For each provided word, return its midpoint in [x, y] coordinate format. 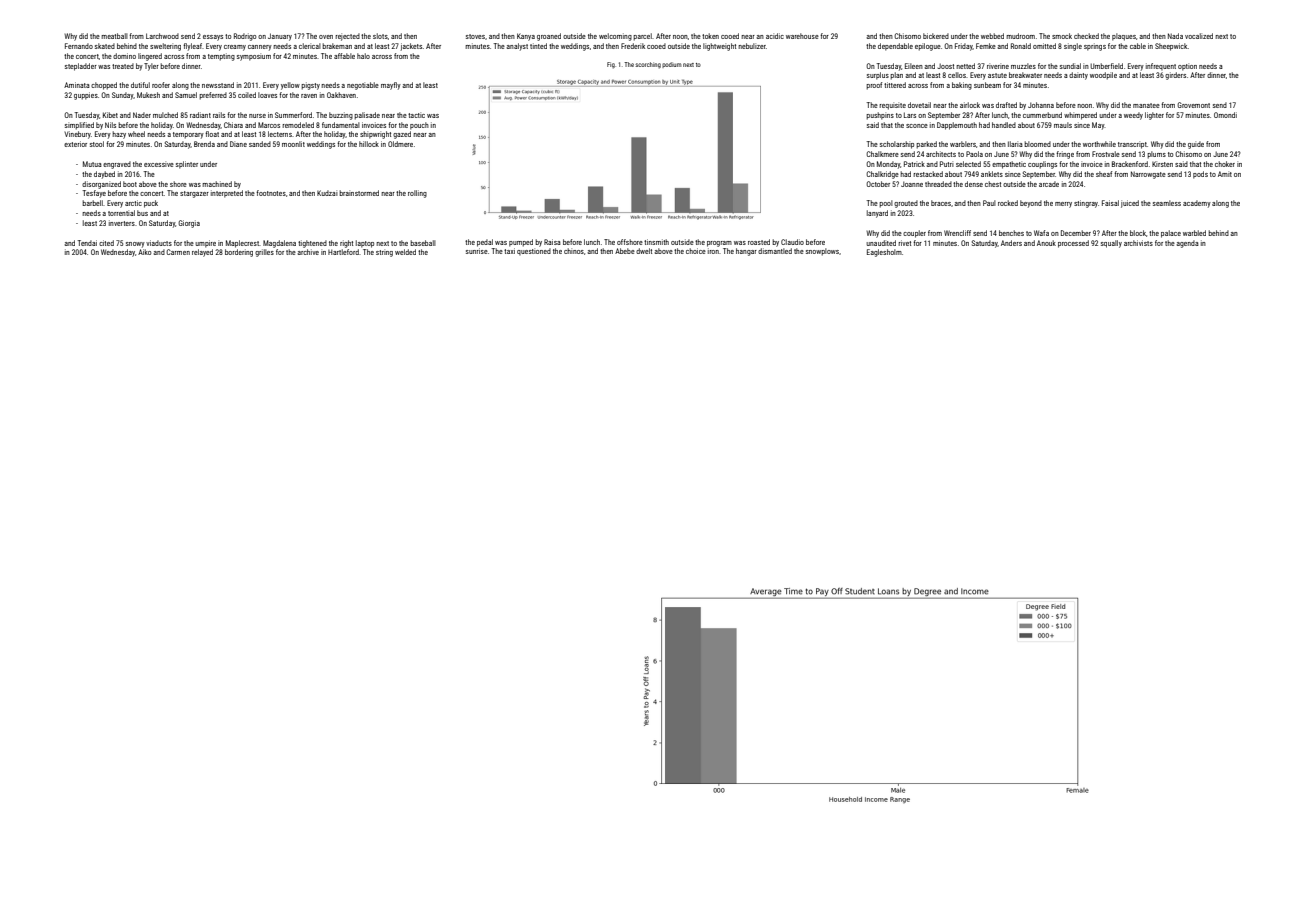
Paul [989, 203]
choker [1225, 164]
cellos [957, 75]
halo [363, 56]
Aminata [77, 85]
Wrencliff [957, 233]
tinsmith [656, 242]
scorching [648, 65]
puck [151, 204]
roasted [759, 242]
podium [671, 65]
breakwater [1025, 75]
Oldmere [400, 144]
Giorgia [189, 224]
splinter [187, 165]
